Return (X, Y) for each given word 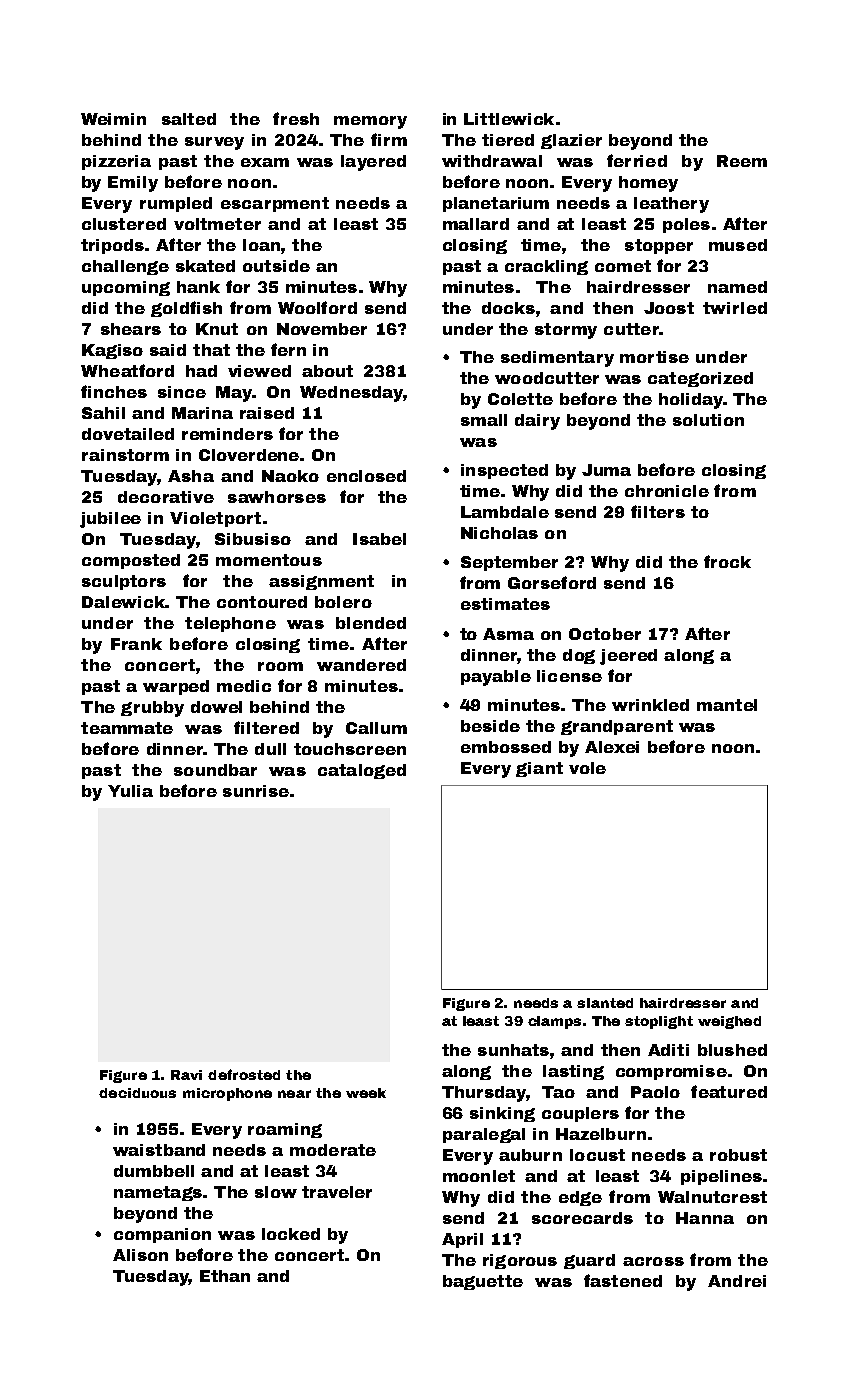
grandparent (617, 727)
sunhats (513, 1050)
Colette (520, 399)
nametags (158, 1193)
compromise (671, 1072)
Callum (376, 728)
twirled (735, 308)
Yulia (130, 791)
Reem (742, 161)
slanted (605, 1003)
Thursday (484, 1094)
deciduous (137, 1093)
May (234, 394)
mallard (476, 224)
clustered (124, 224)
